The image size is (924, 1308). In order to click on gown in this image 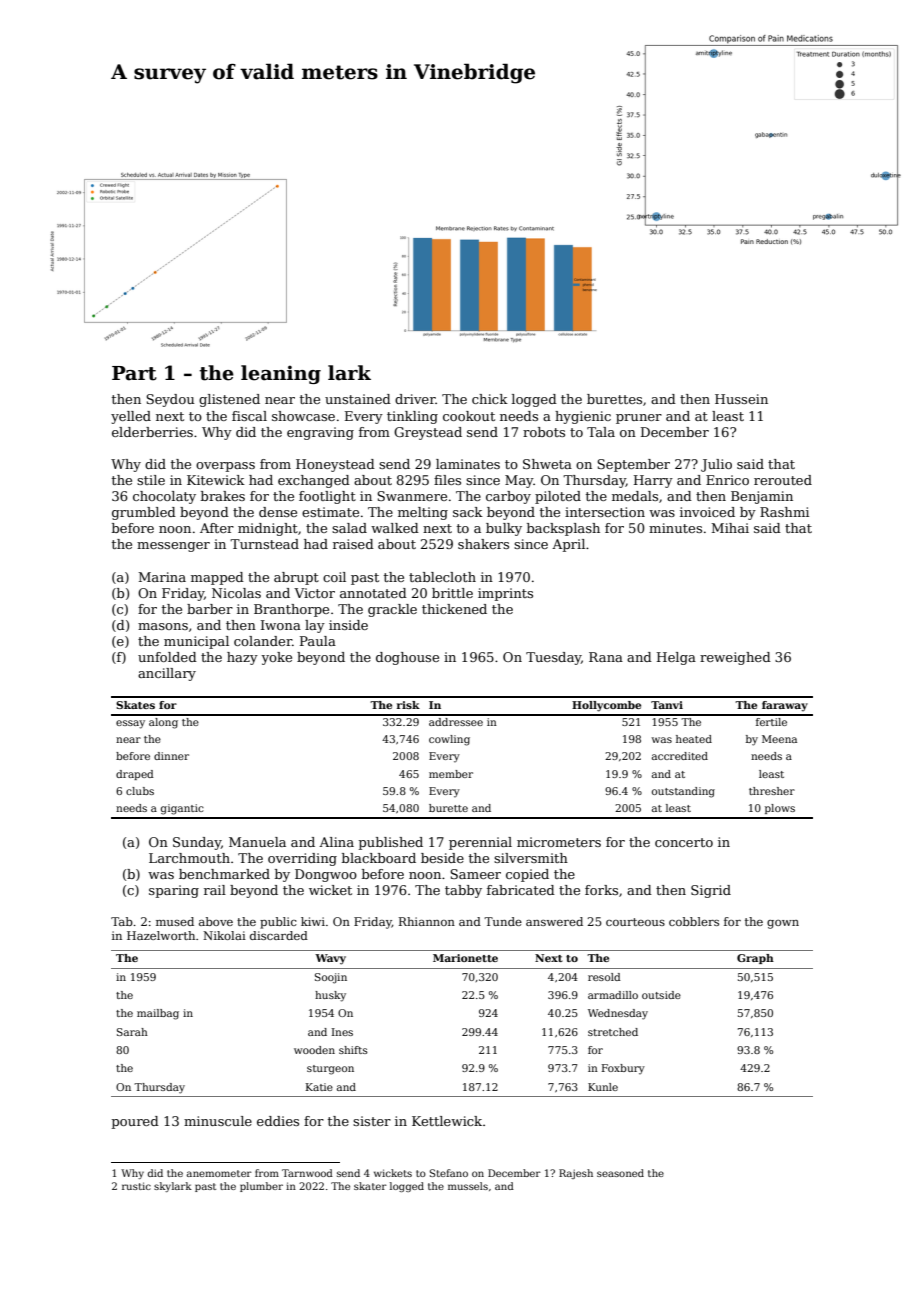, I will do `click(783, 924)`.
